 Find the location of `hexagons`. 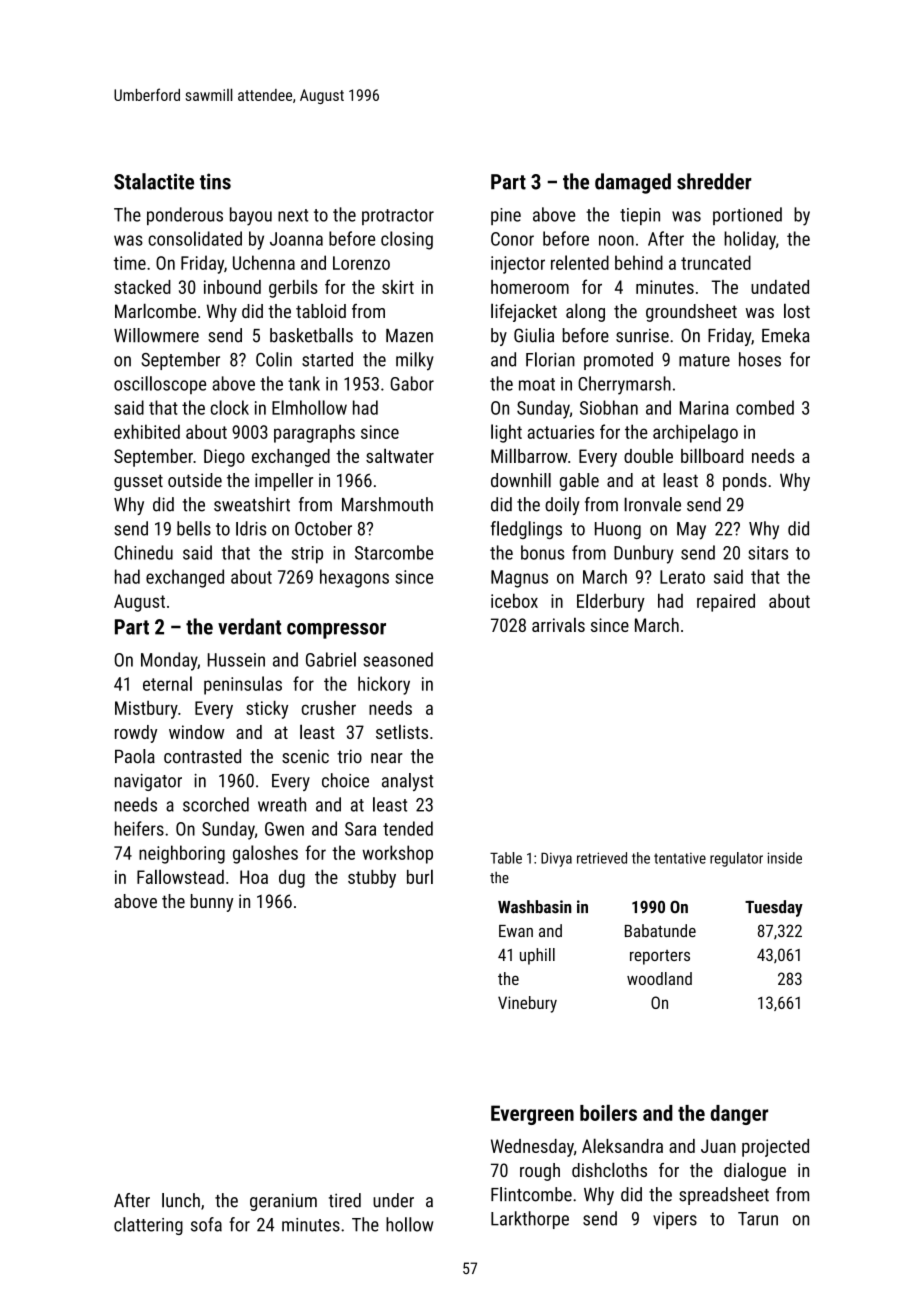

hexagons is located at coordinates (354, 578).
